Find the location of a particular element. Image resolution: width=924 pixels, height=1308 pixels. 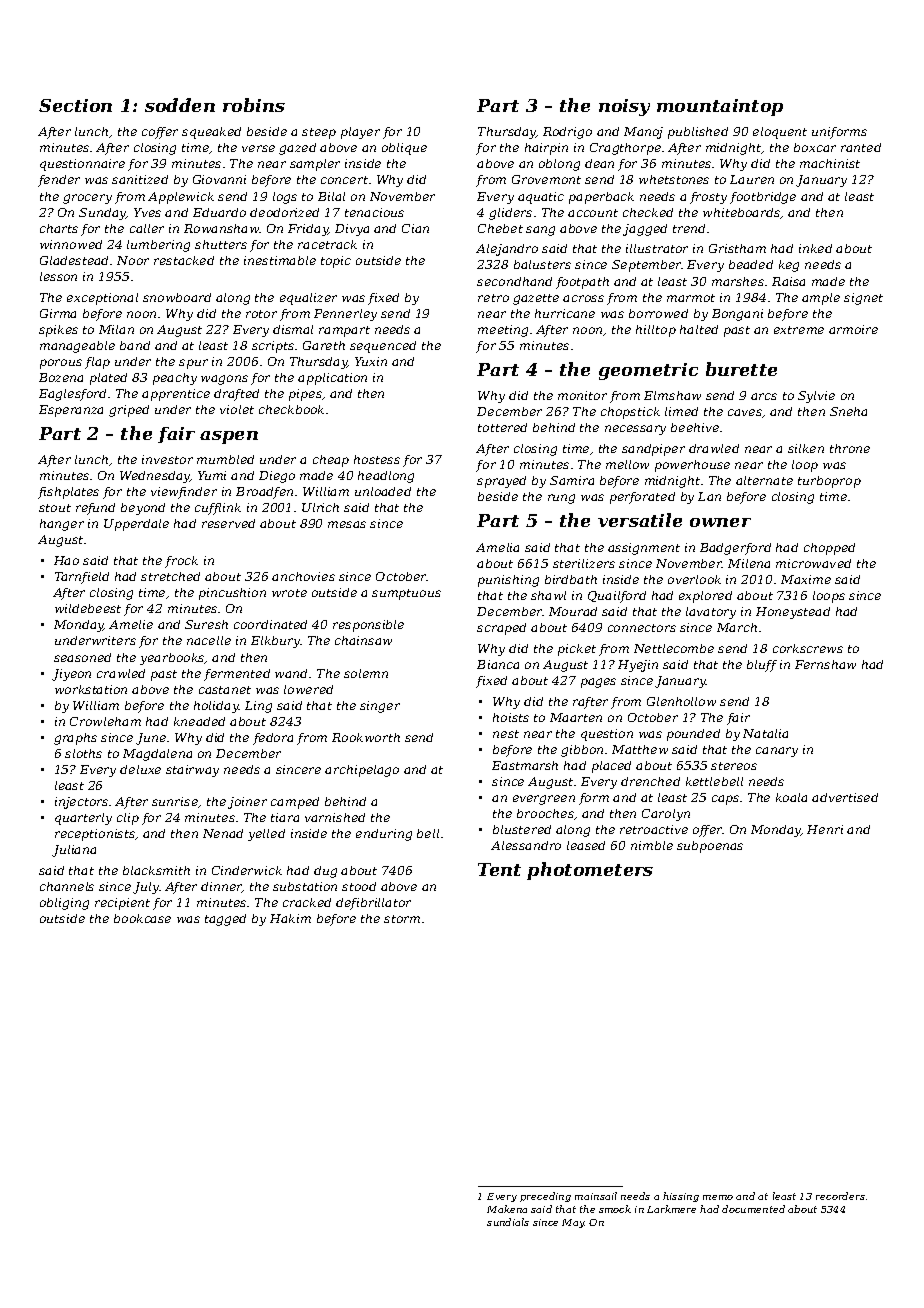

storm is located at coordinates (402, 919).
